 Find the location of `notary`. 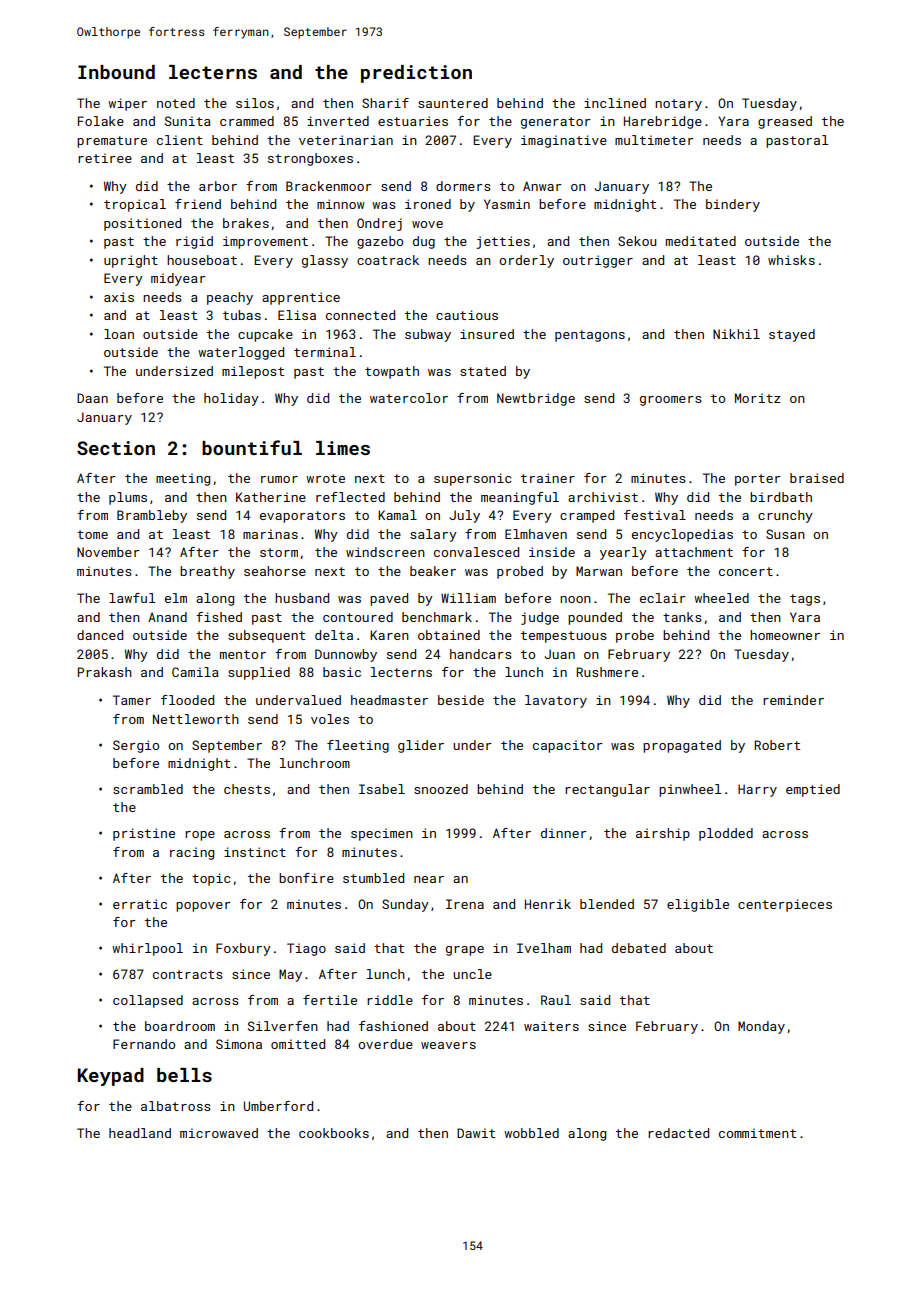

notary is located at coordinates (678, 105).
